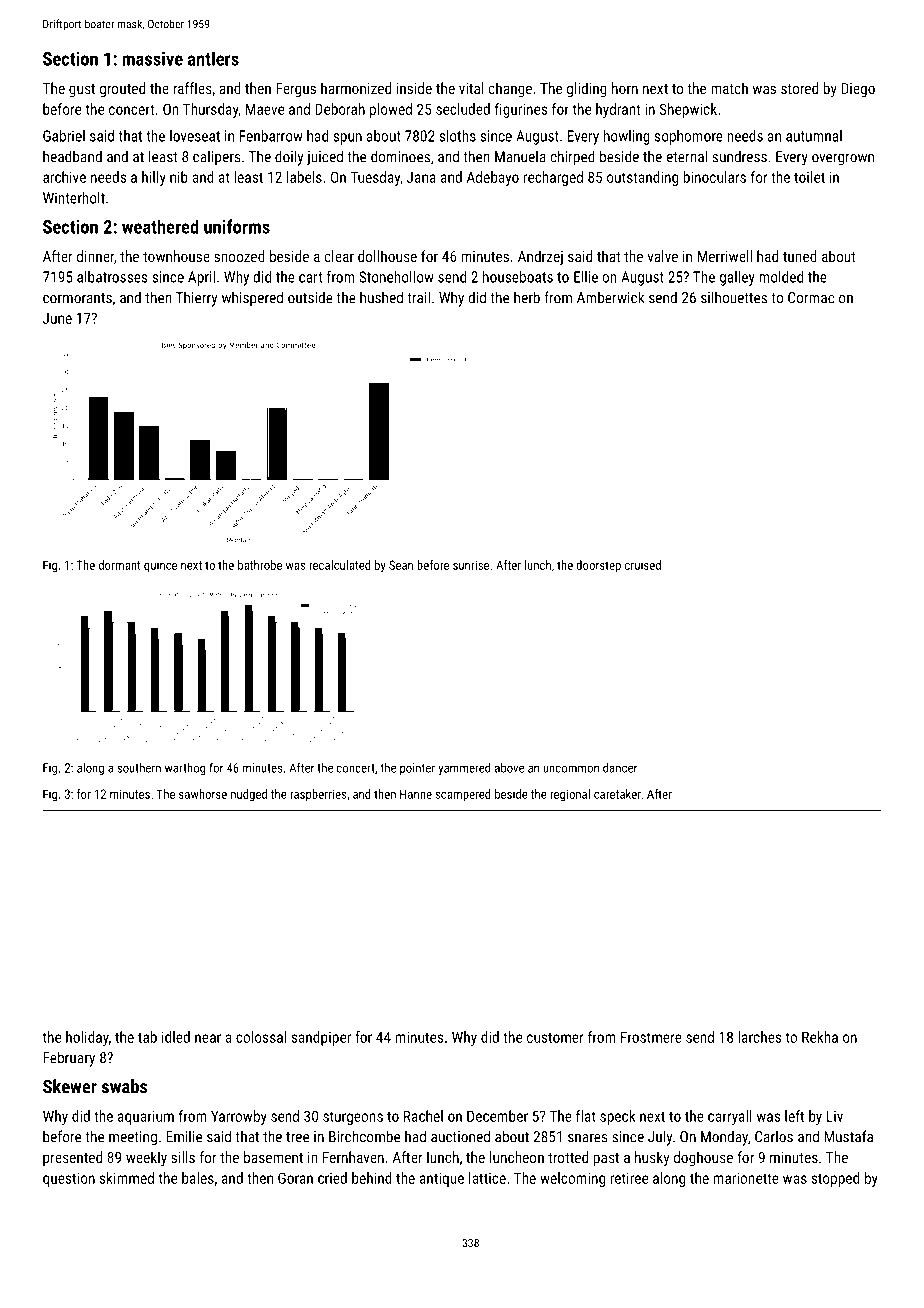 The height and width of the image is (1308, 924). Describe the element at coordinates (414, 88) in the image. I see `inside` at that location.
